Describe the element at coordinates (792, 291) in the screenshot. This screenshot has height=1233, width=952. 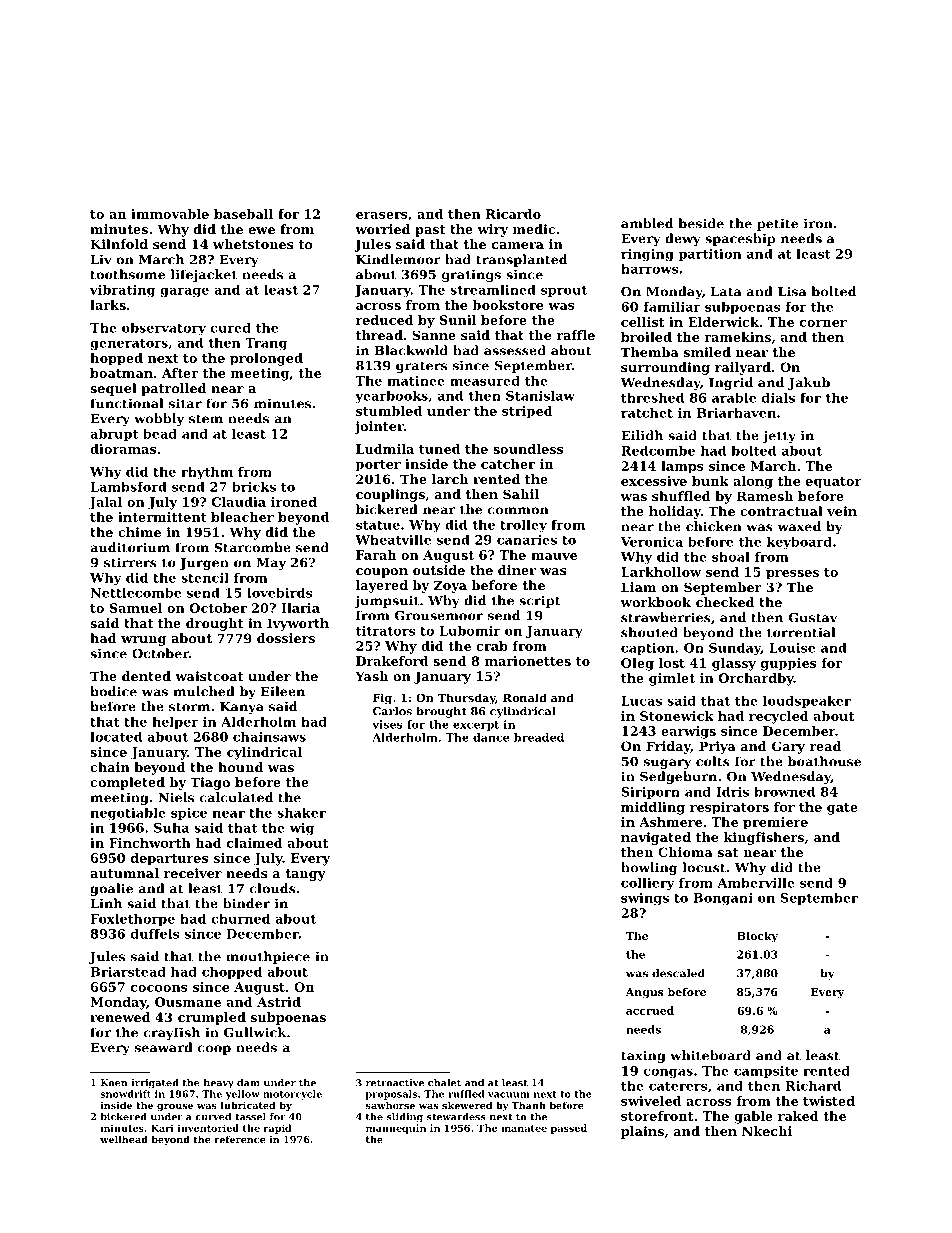
I see `Lisa` at that location.
